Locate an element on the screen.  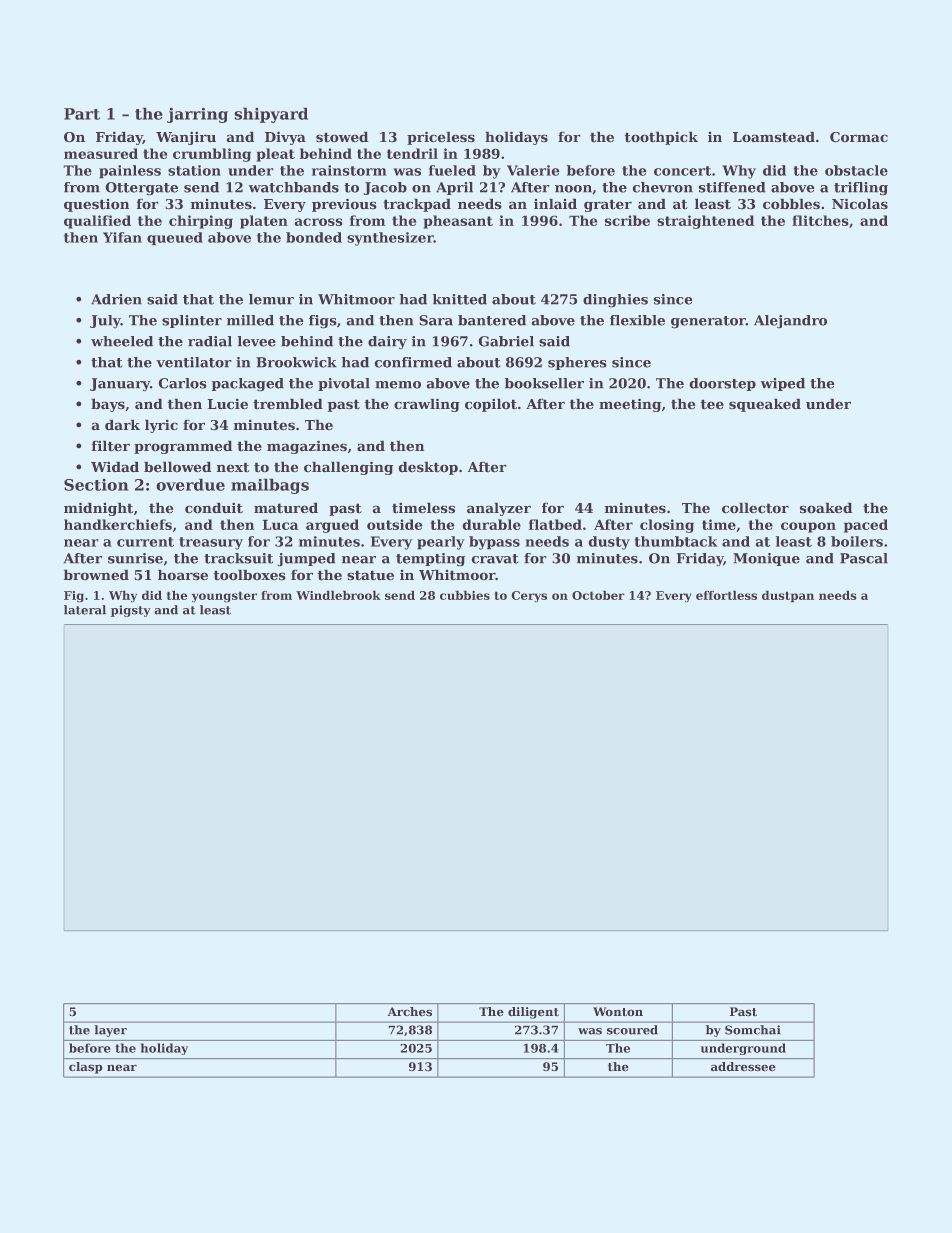
Cormac is located at coordinates (859, 137).
